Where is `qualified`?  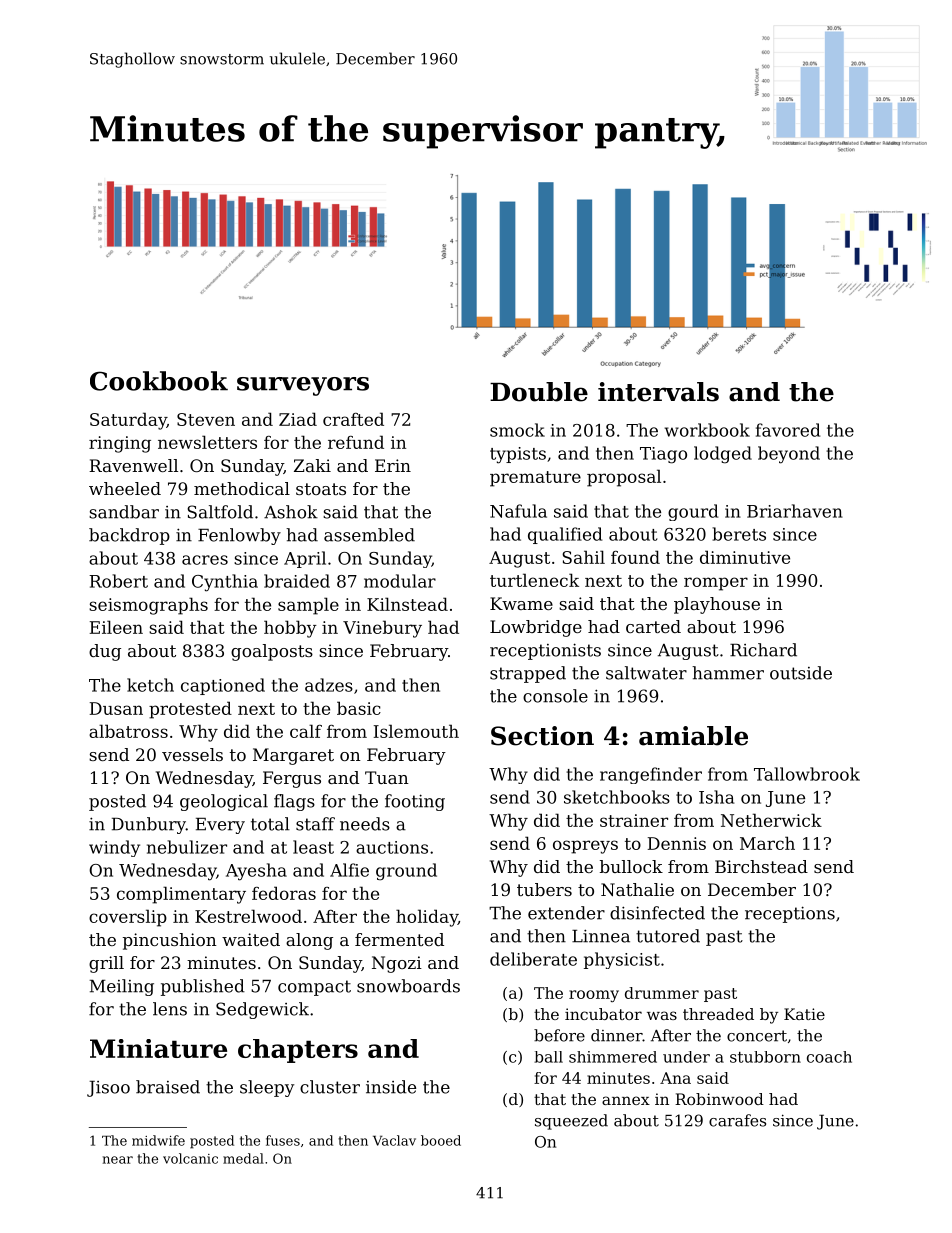
qualified is located at coordinates (565, 535).
